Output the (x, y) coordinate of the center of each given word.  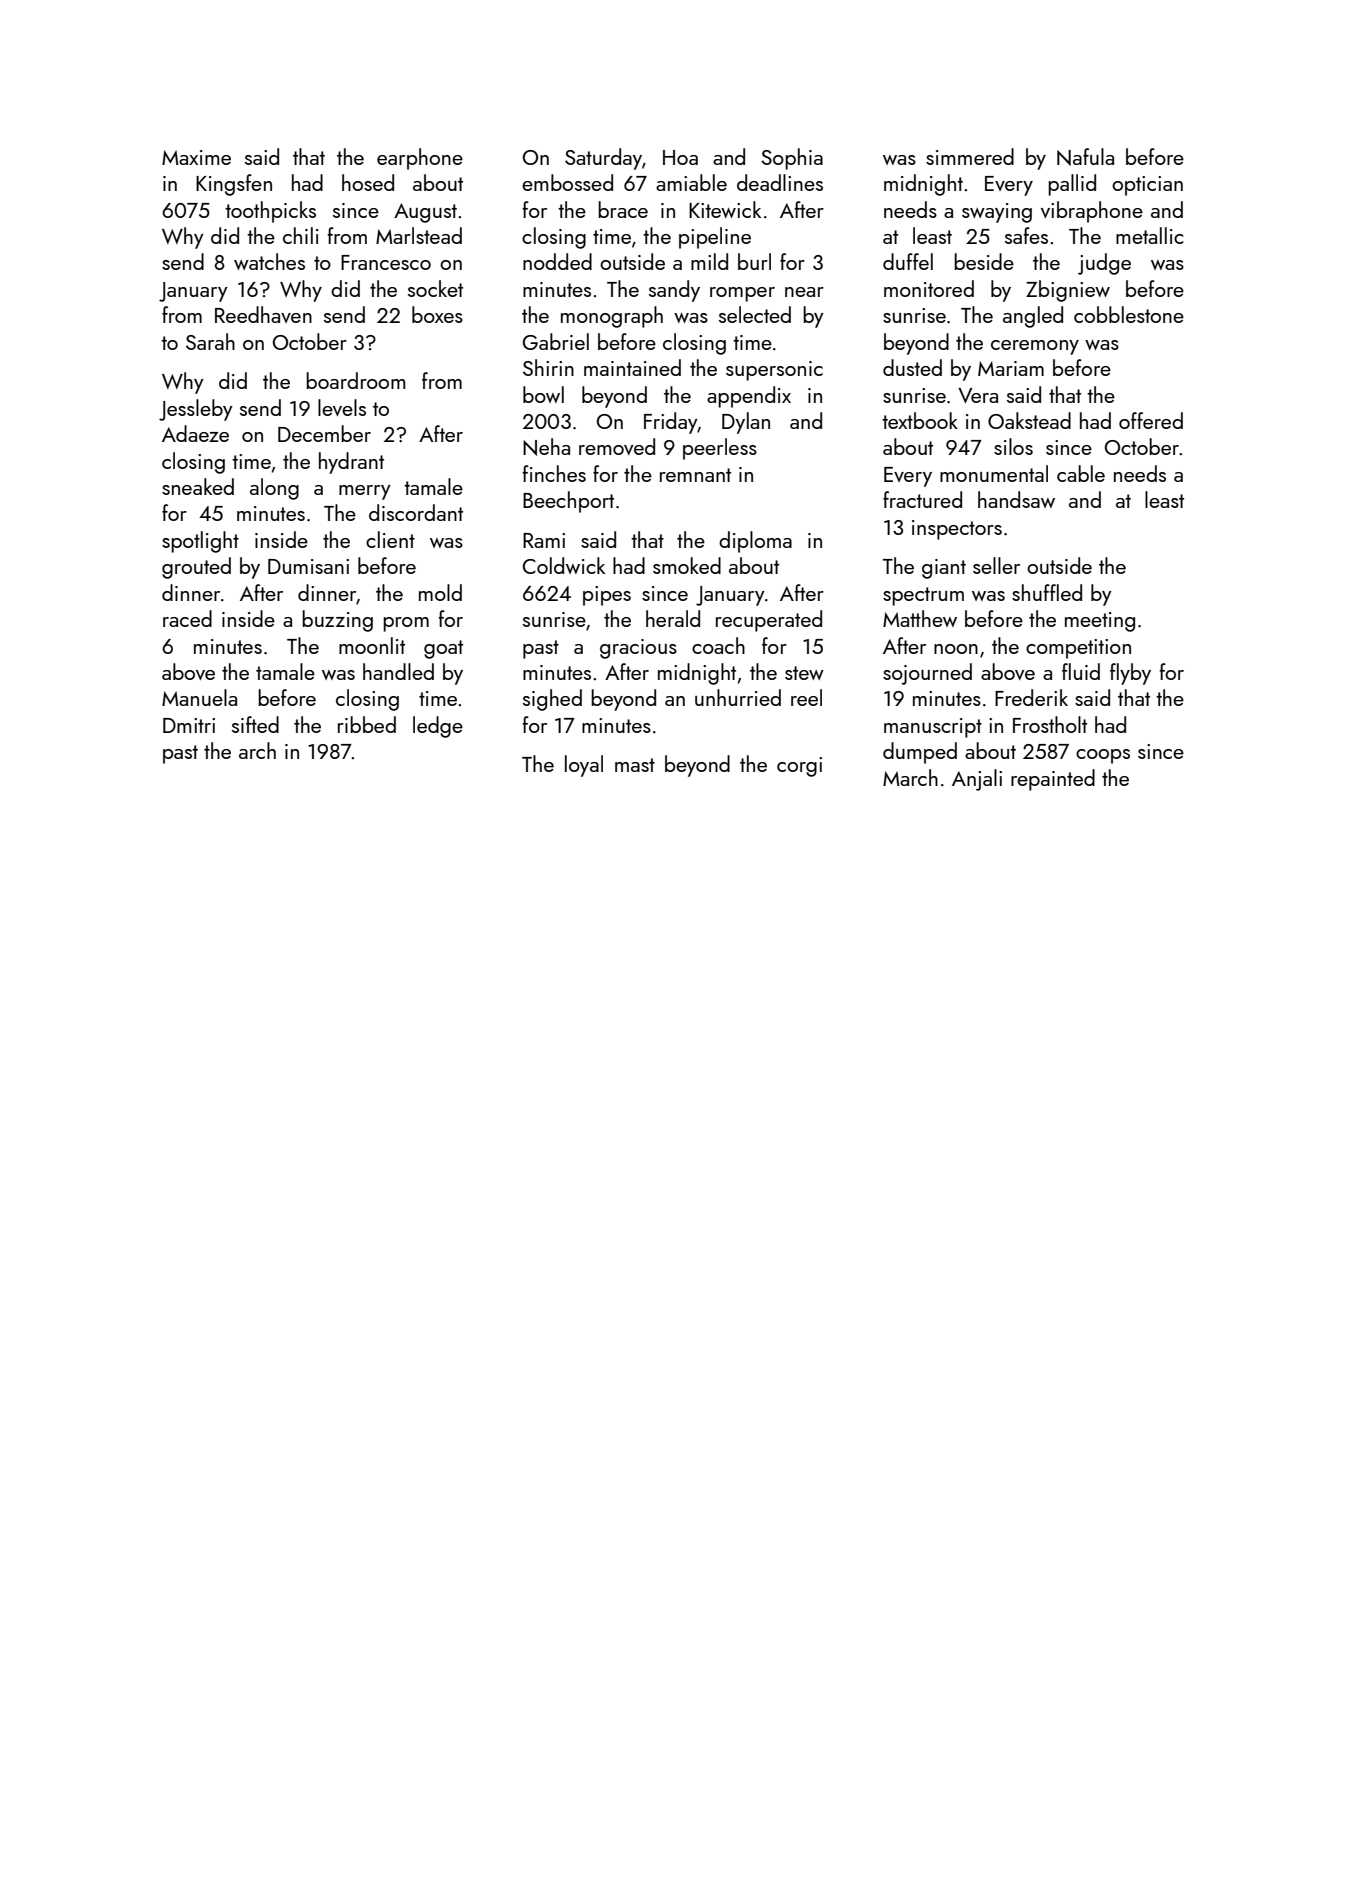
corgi (799, 767)
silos (1013, 446)
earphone (420, 159)
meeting (1100, 622)
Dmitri (189, 725)
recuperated (769, 621)
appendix (749, 397)
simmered (970, 156)
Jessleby (196, 410)
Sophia (792, 159)
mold (440, 592)
